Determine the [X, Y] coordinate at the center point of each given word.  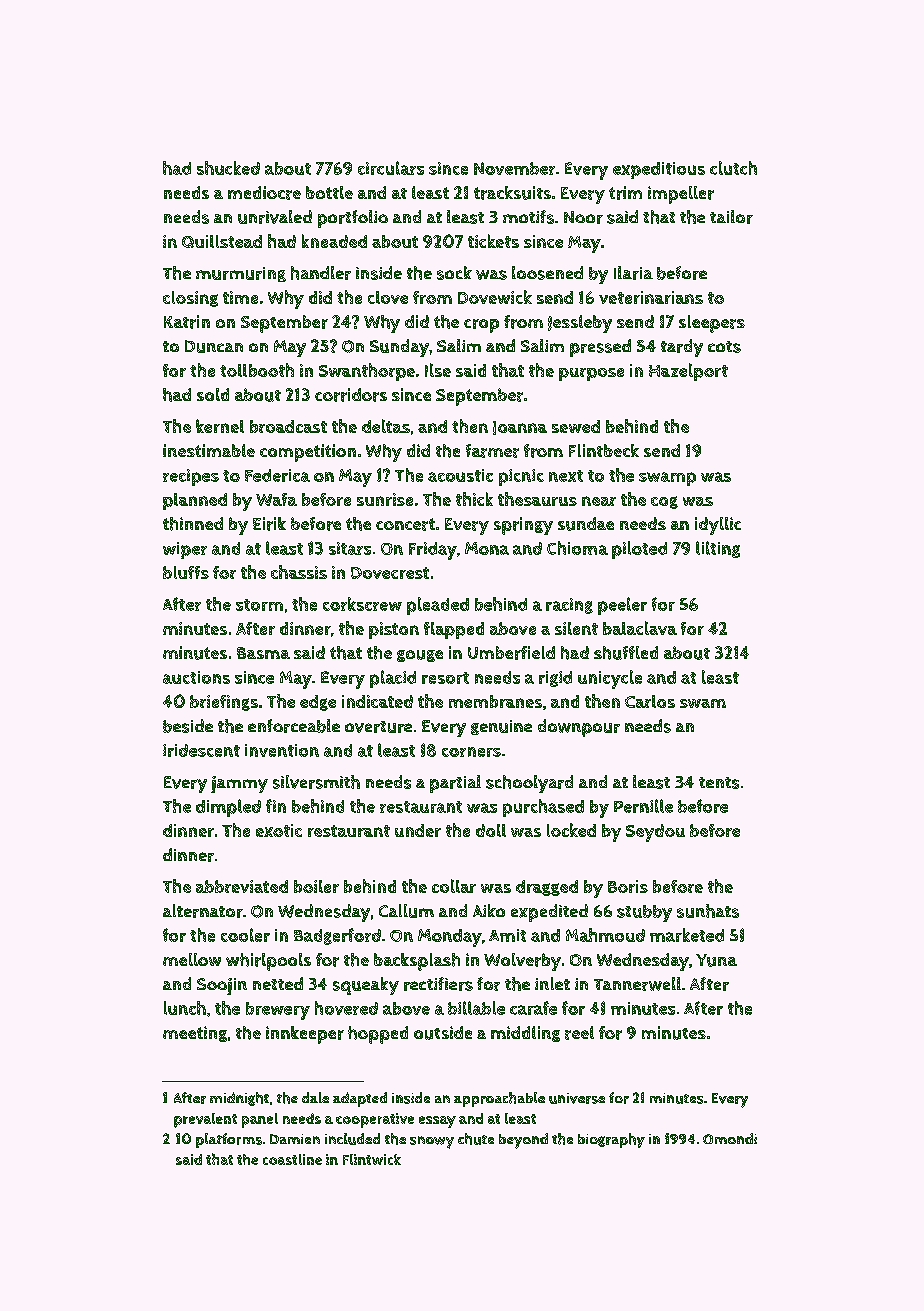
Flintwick [372, 1159]
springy [523, 526]
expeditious [659, 170]
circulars [391, 168]
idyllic [718, 526]
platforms [229, 1140]
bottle [329, 192]
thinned [193, 524]
